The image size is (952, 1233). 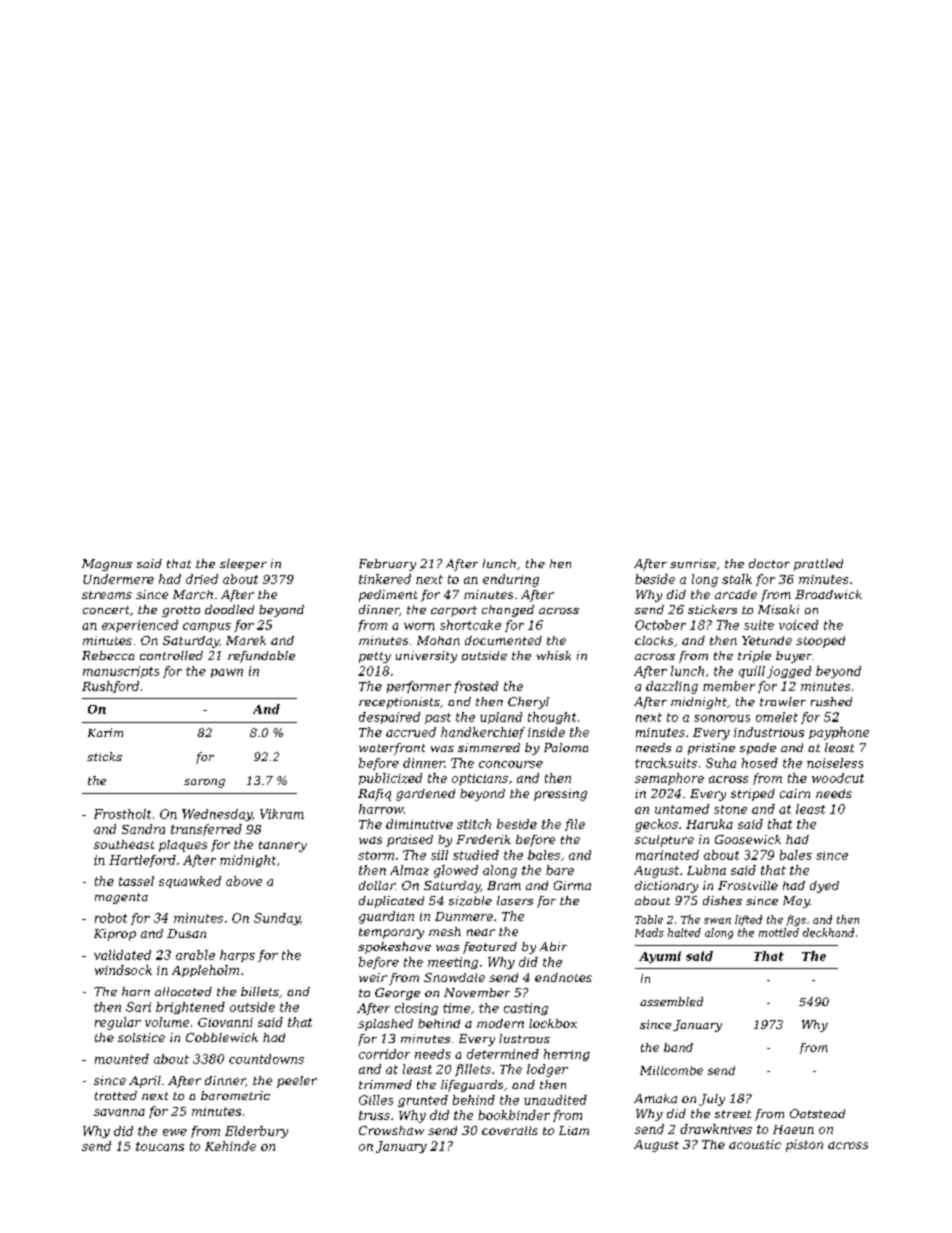 What do you see at coordinates (655, 1098) in the screenshot?
I see `Amaka` at bounding box center [655, 1098].
